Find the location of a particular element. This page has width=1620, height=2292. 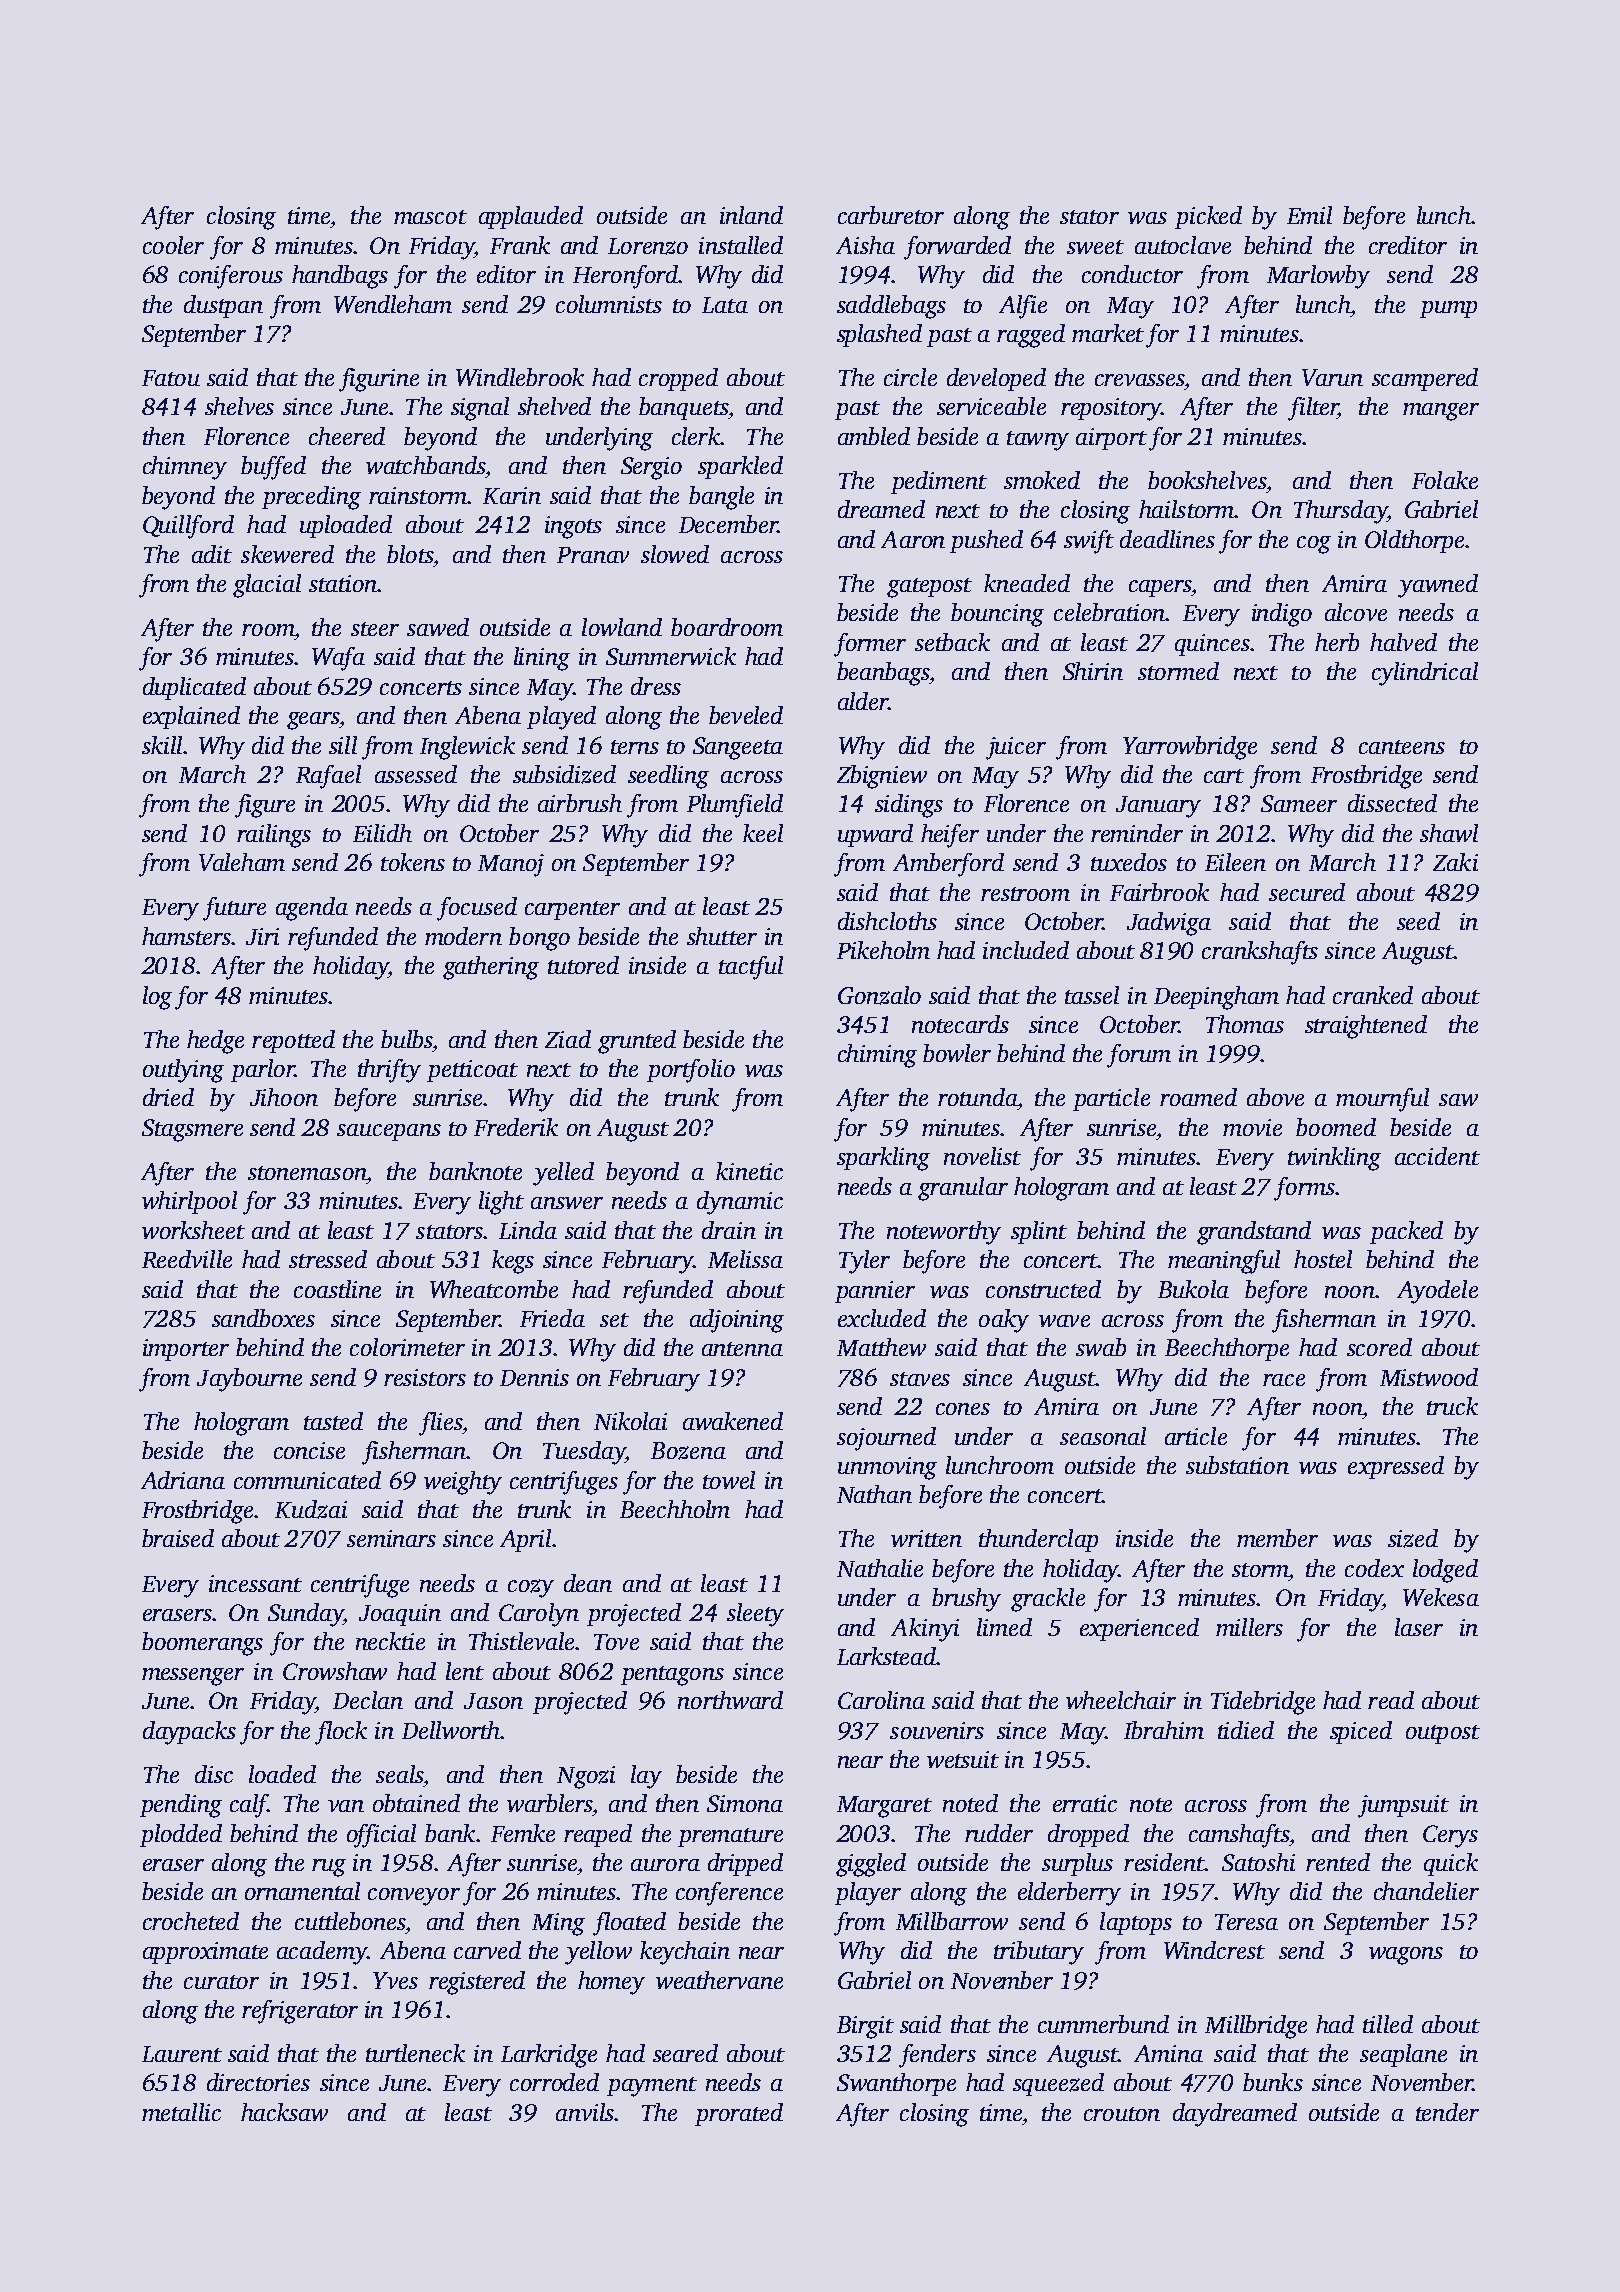

turtleneck is located at coordinates (415, 2053).
